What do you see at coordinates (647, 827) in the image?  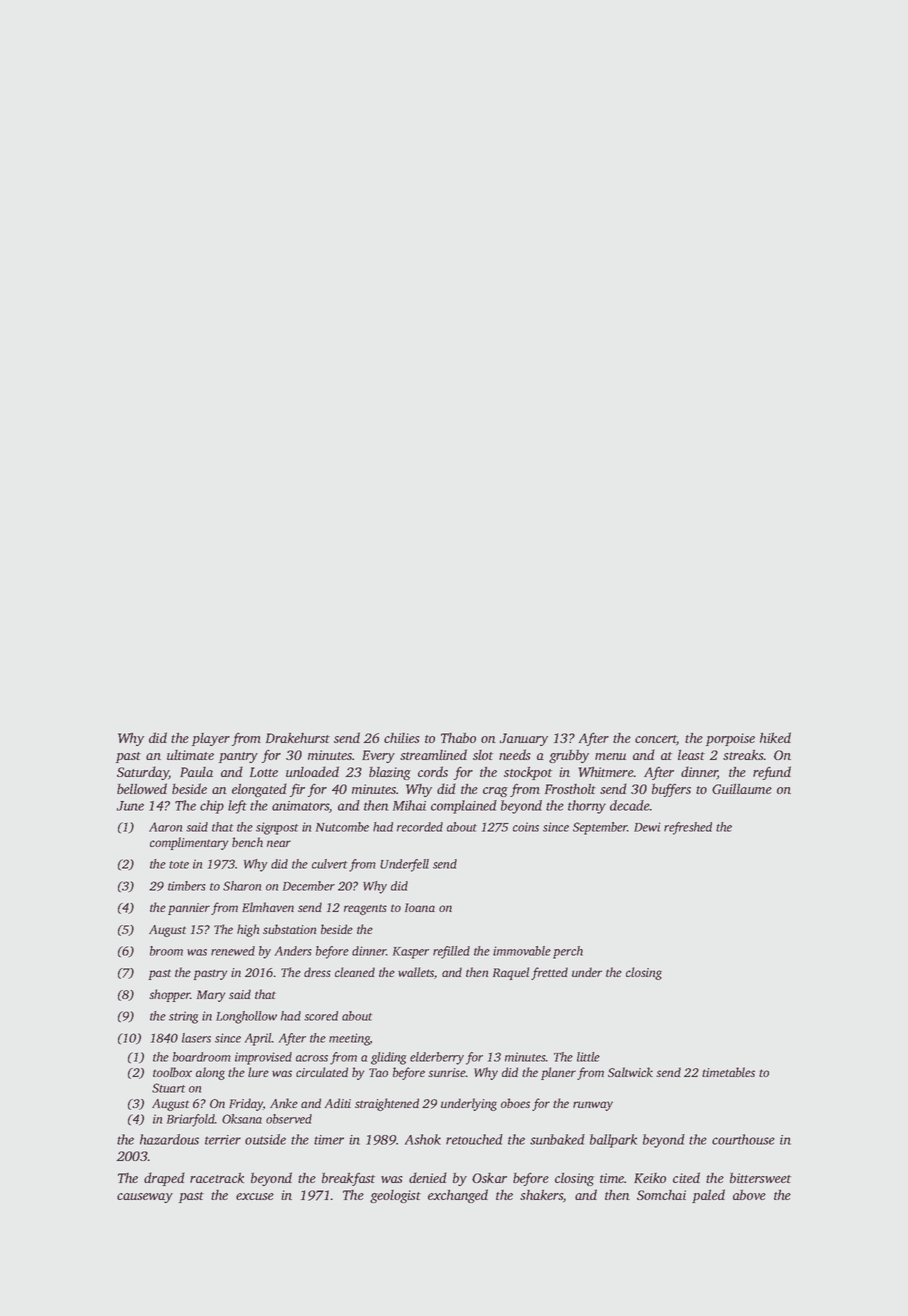 I see `Dewi` at bounding box center [647, 827].
